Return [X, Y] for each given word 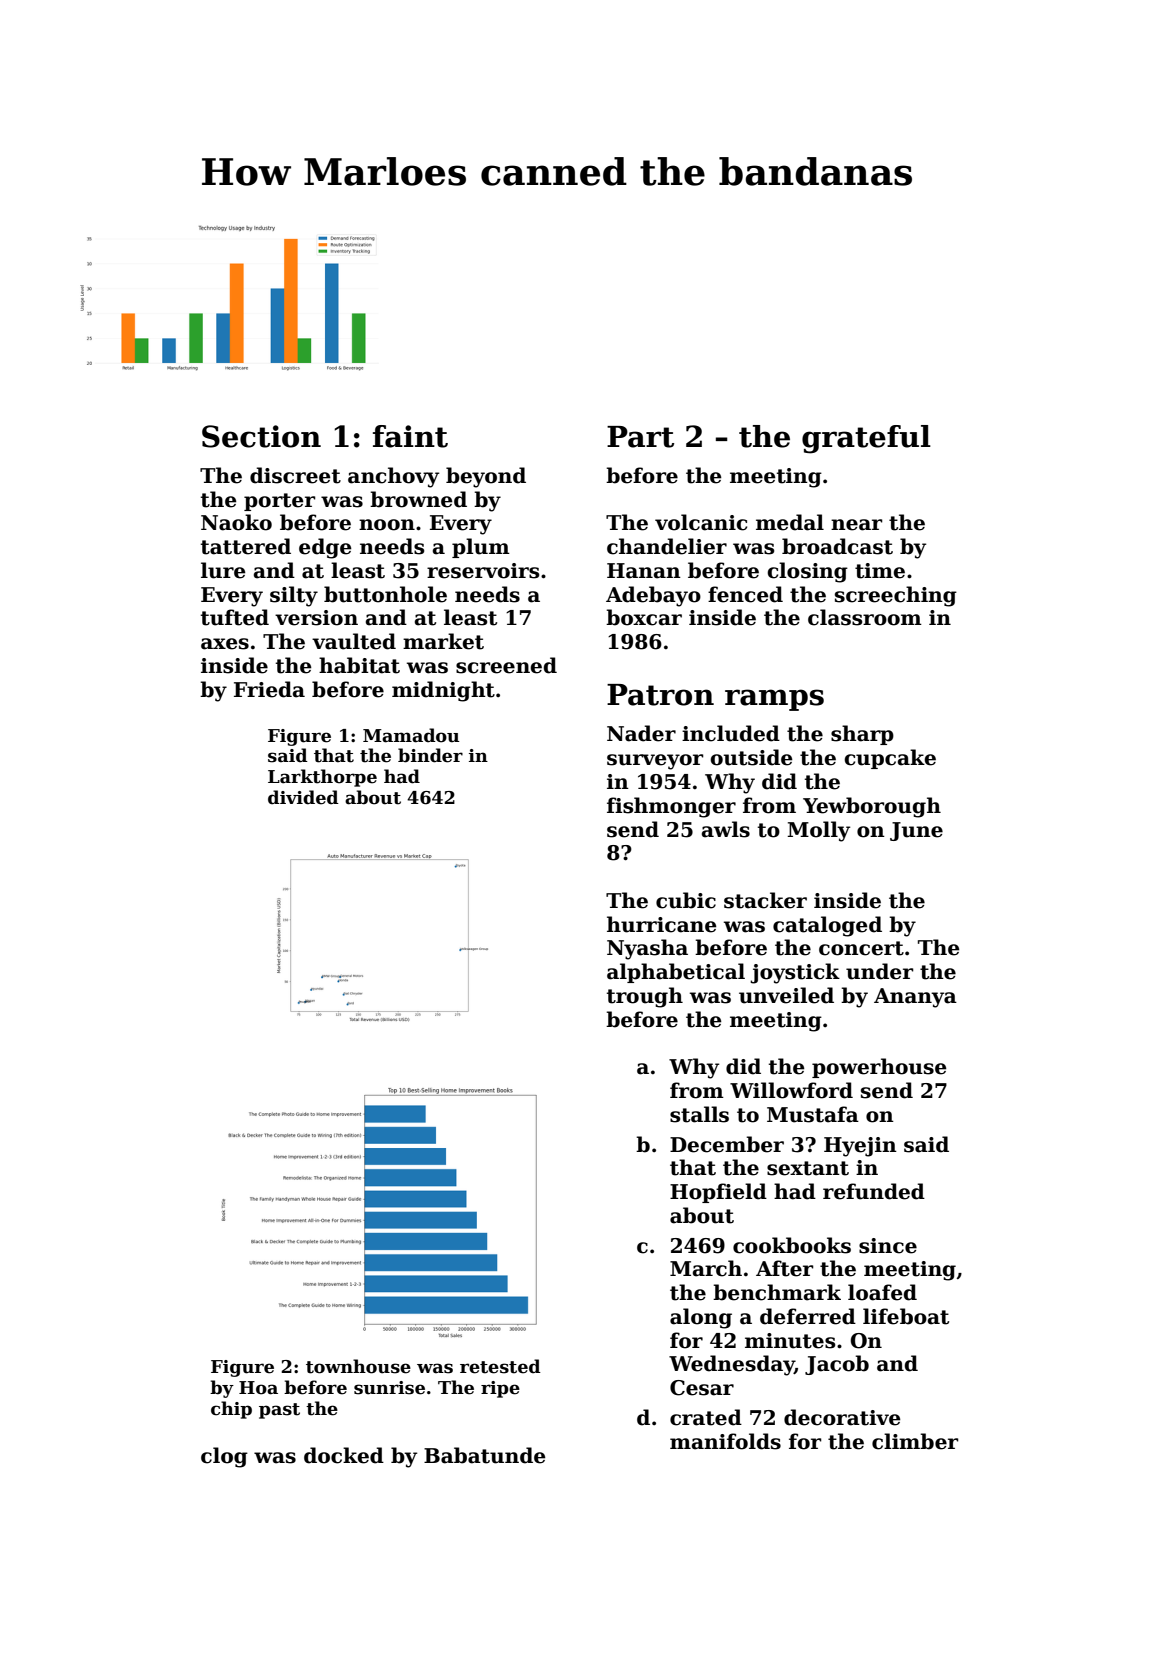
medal [790, 522]
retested [500, 1366]
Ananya [915, 998]
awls [726, 829]
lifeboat [906, 1316]
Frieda [269, 689]
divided [303, 797]
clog [224, 1457]
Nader [641, 733]
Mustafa [813, 1114]
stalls [699, 1114]
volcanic [701, 522]
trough [645, 997]
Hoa [258, 1388]
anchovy [393, 477]
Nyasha [647, 949]
